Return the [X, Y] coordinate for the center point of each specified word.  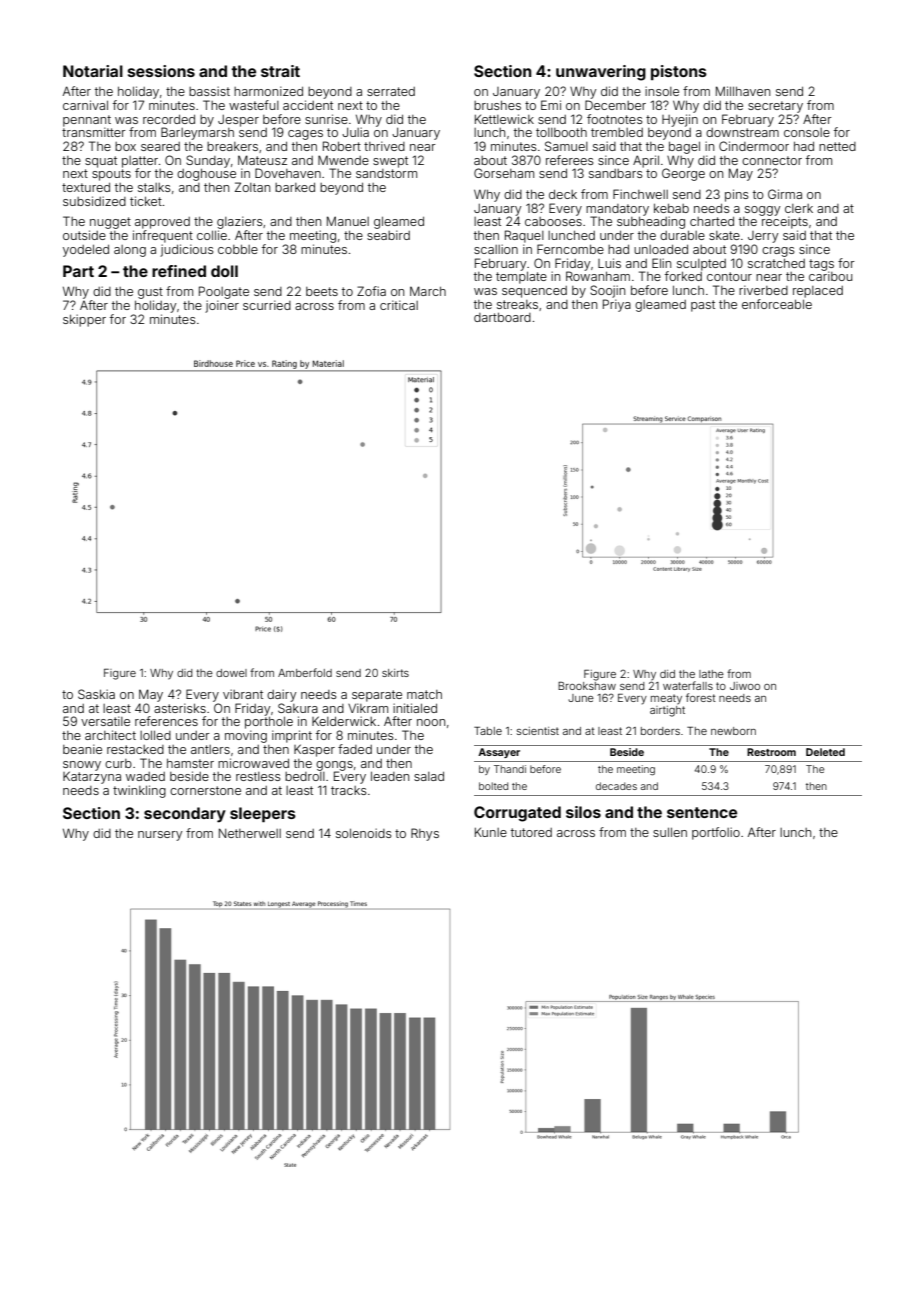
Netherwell [250, 833]
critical [399, 305]
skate [724, 235]
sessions [161, 71]
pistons [679, 72]
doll [224, 271]
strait [280, 71]
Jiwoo [745, 686]
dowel [231, 673]
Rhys [425, 834]
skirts [395, 673]
